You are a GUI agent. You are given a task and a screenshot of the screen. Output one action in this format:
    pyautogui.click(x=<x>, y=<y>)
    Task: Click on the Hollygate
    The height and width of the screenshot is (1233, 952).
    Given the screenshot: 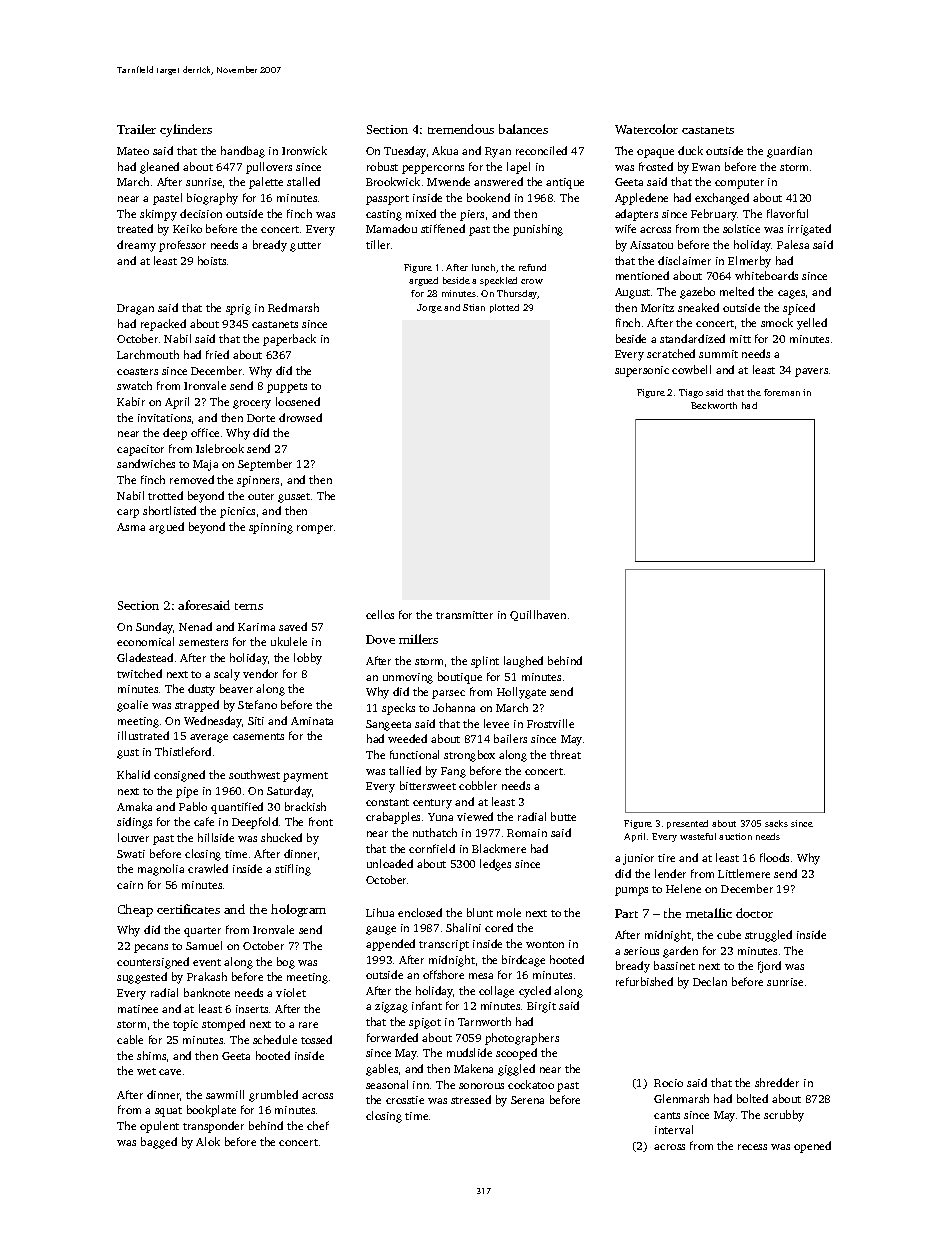 What is the action you would take?
    pyautogui.click(x=521, y=693)
